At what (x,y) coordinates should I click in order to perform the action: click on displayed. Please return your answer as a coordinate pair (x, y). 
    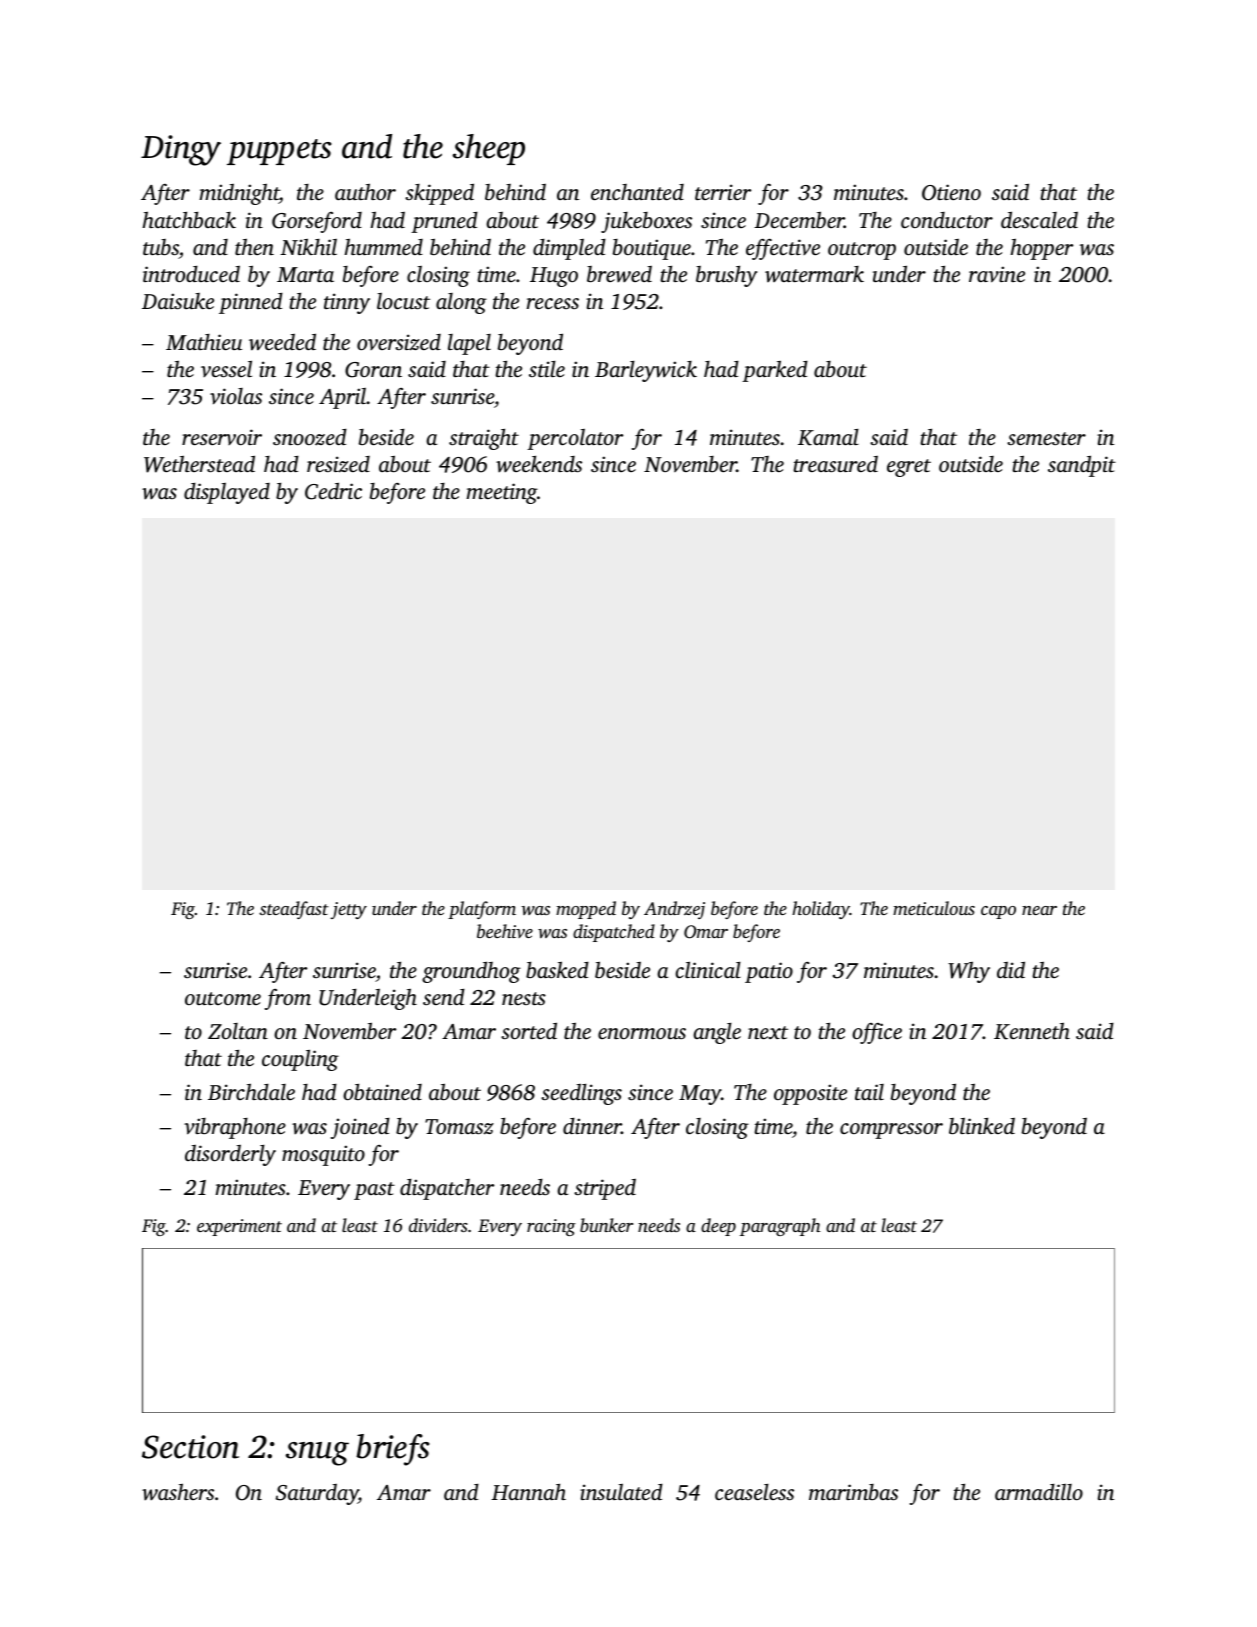
    Looking at the image, I should click on (227, 493).
